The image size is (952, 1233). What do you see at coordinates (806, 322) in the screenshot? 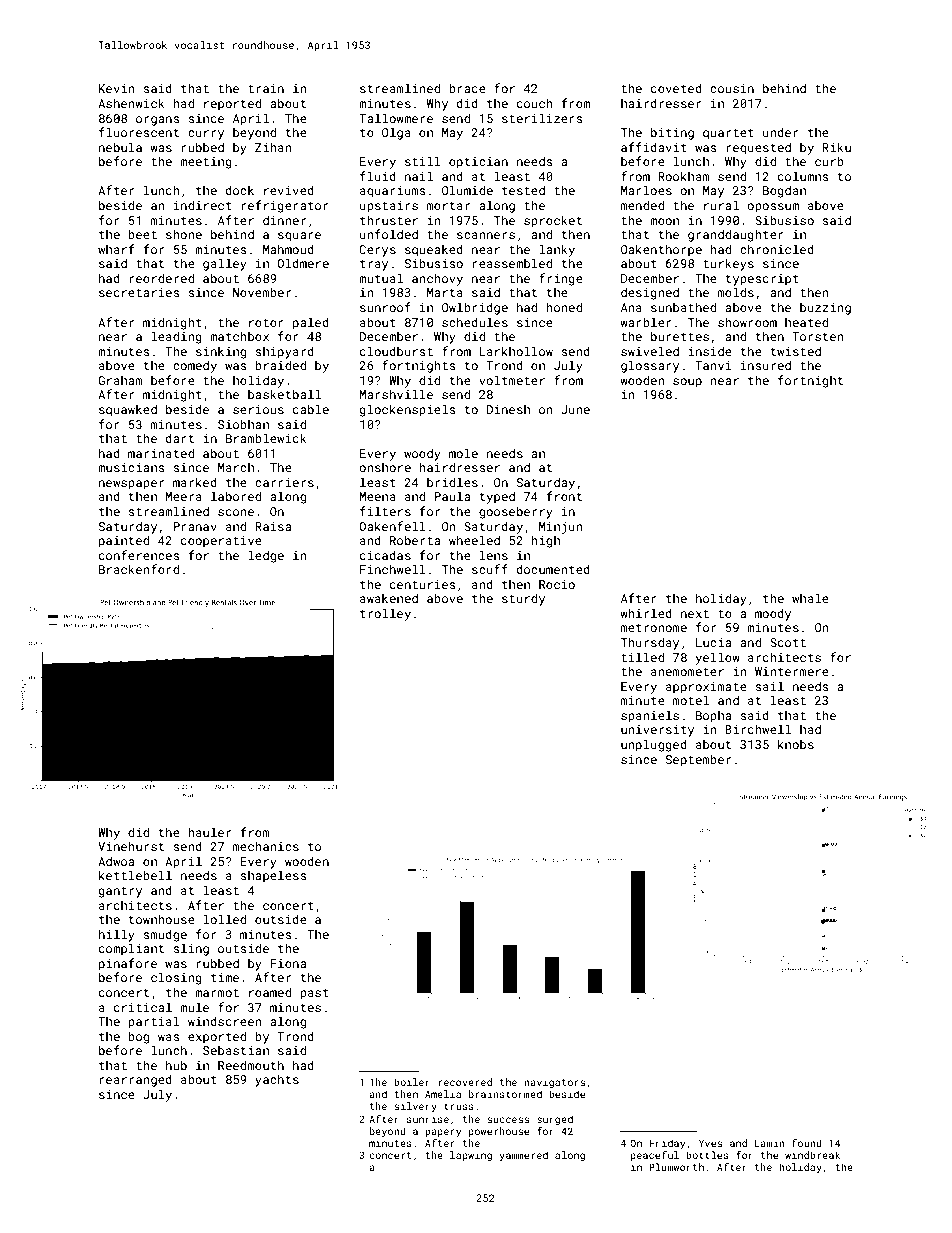
I see `heated` at bounding box center [806, 322].
